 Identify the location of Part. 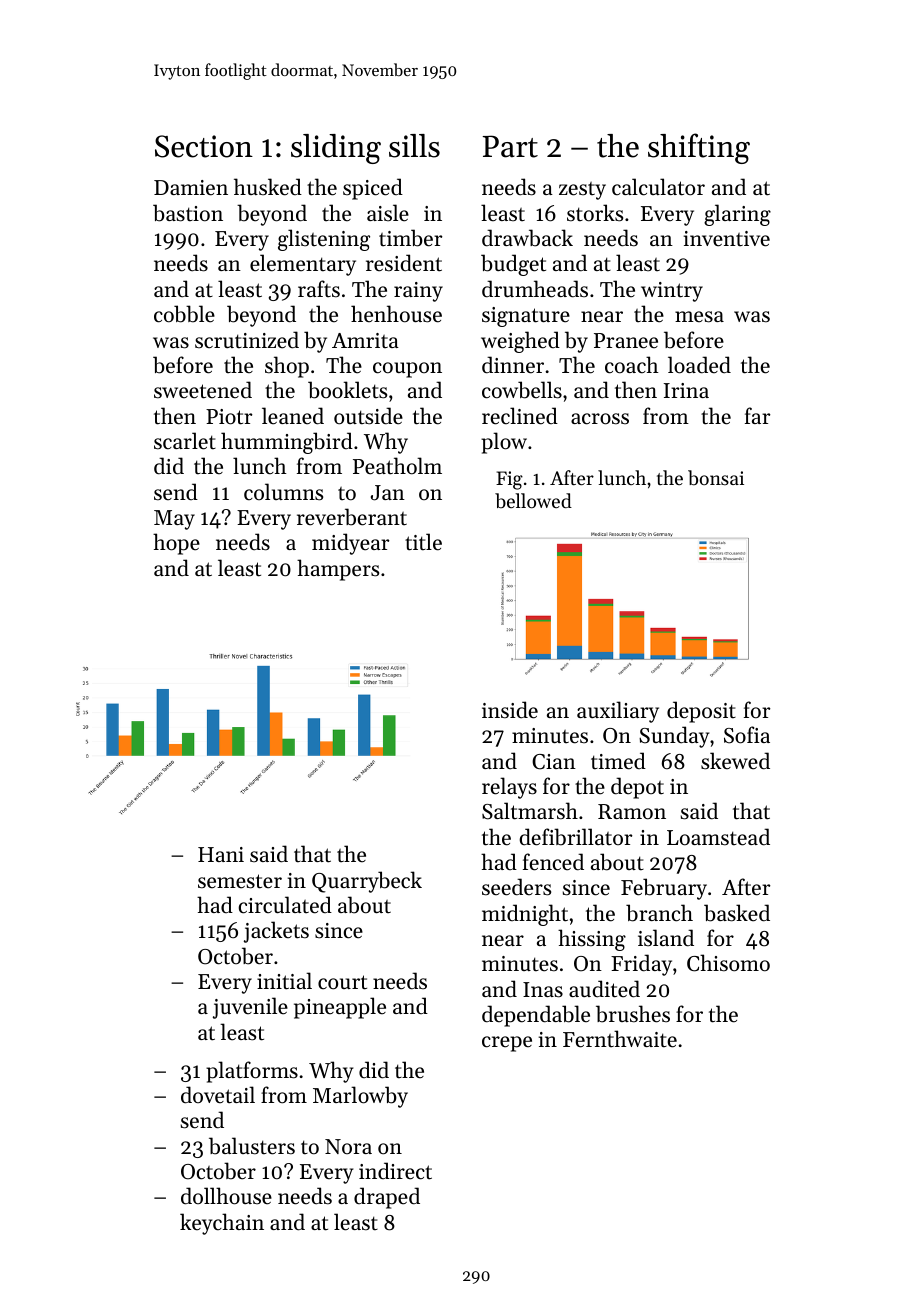
(510, 146).
